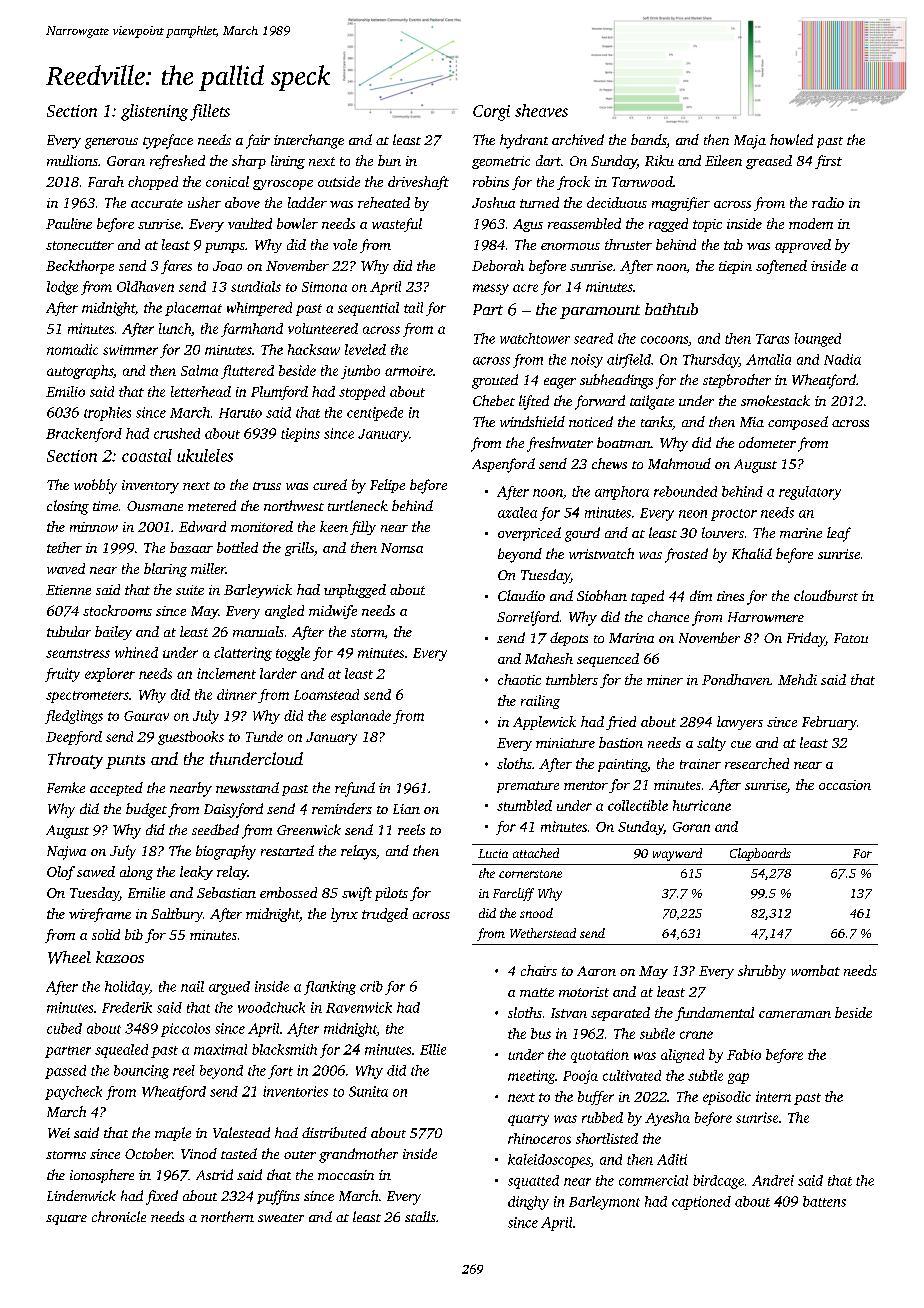  I want to click on chronicle, so click(119, 1216).
